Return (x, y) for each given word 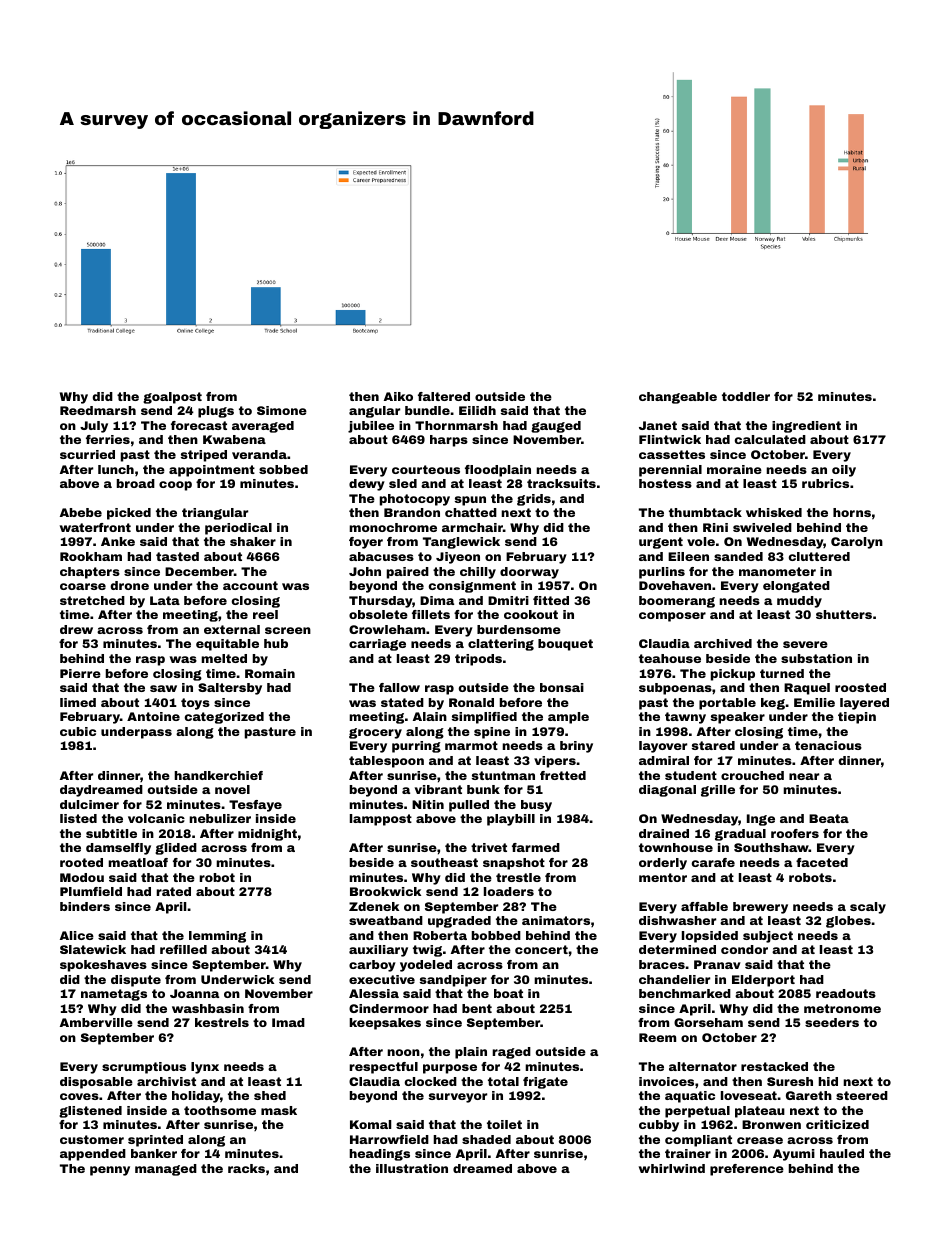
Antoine (153, 716)
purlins (662, 573)
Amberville (96, 1022)
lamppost (381, 820)
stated (402, 702)
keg (773, 704)
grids (534, 500)
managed (166, 1170)
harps (449, 441)
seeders (832, 1022)
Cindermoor (389, 1008)
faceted (822, 862)
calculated (770, 439)
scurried (87, 454)
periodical (238, 529)
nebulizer (220, 818)
